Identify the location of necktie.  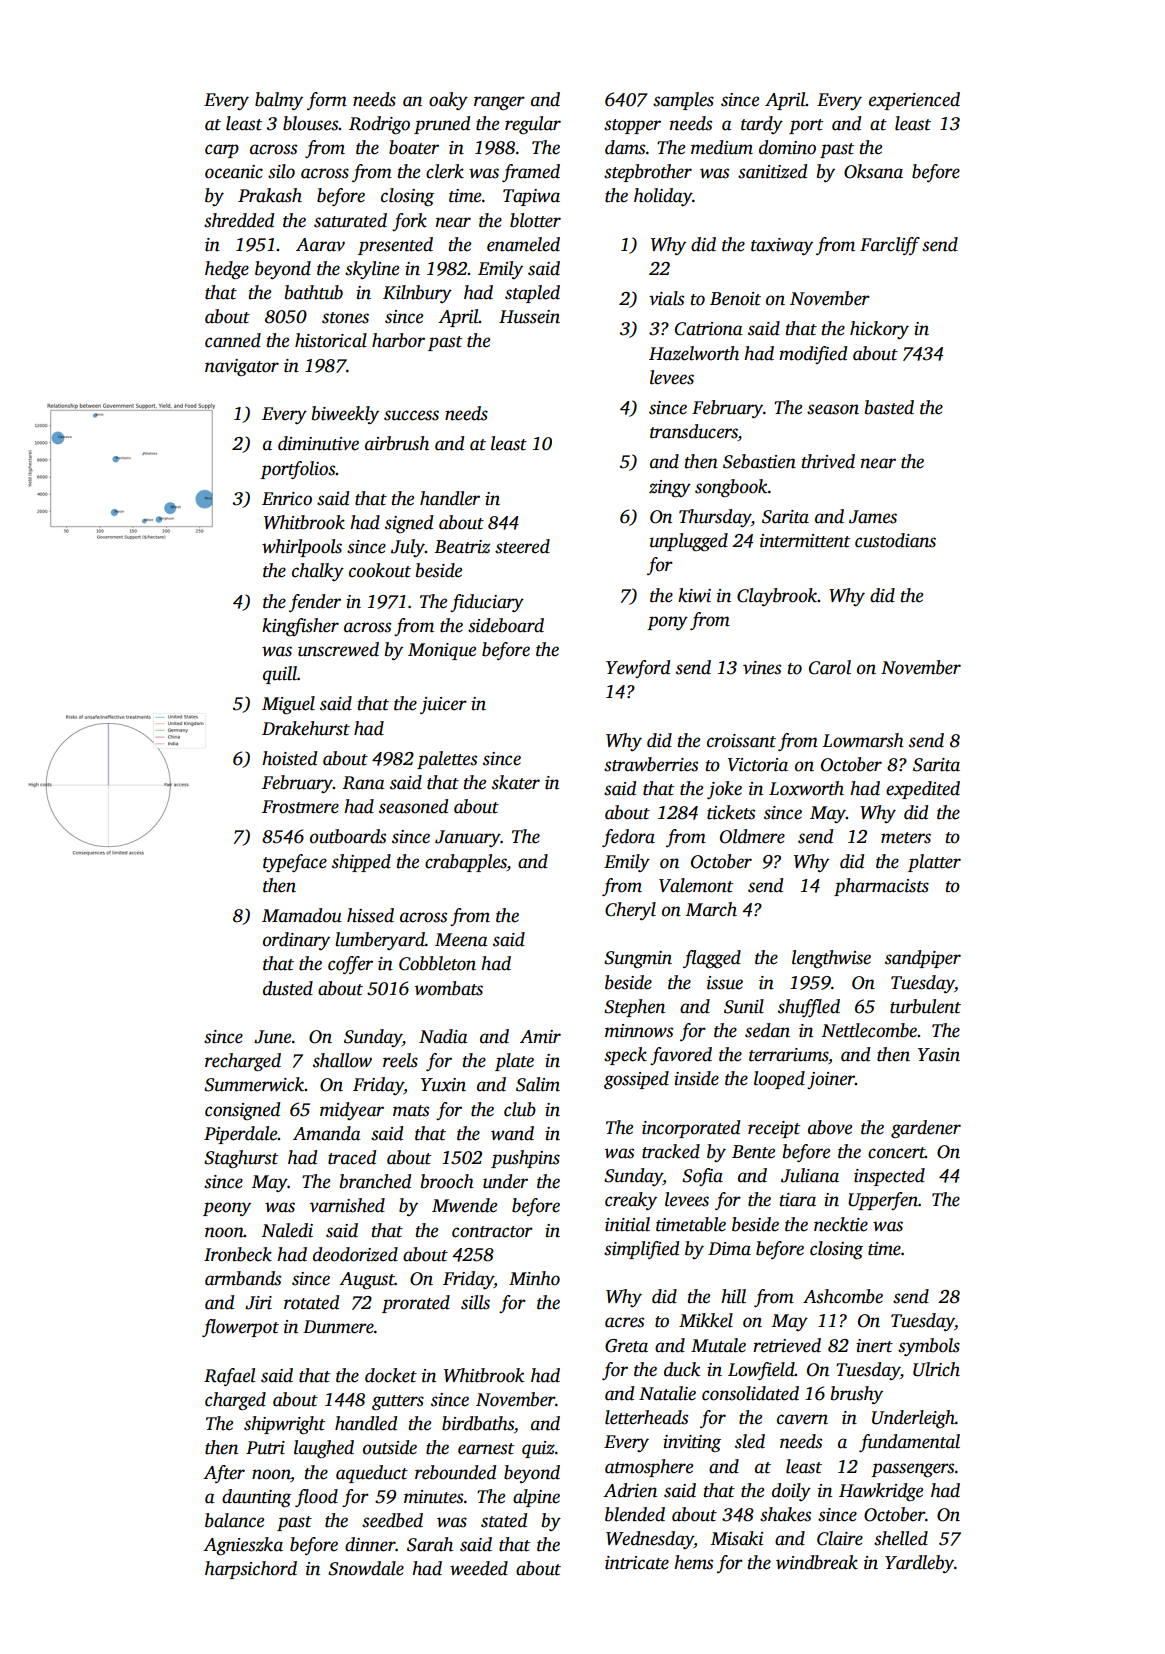
(841, 1224).
